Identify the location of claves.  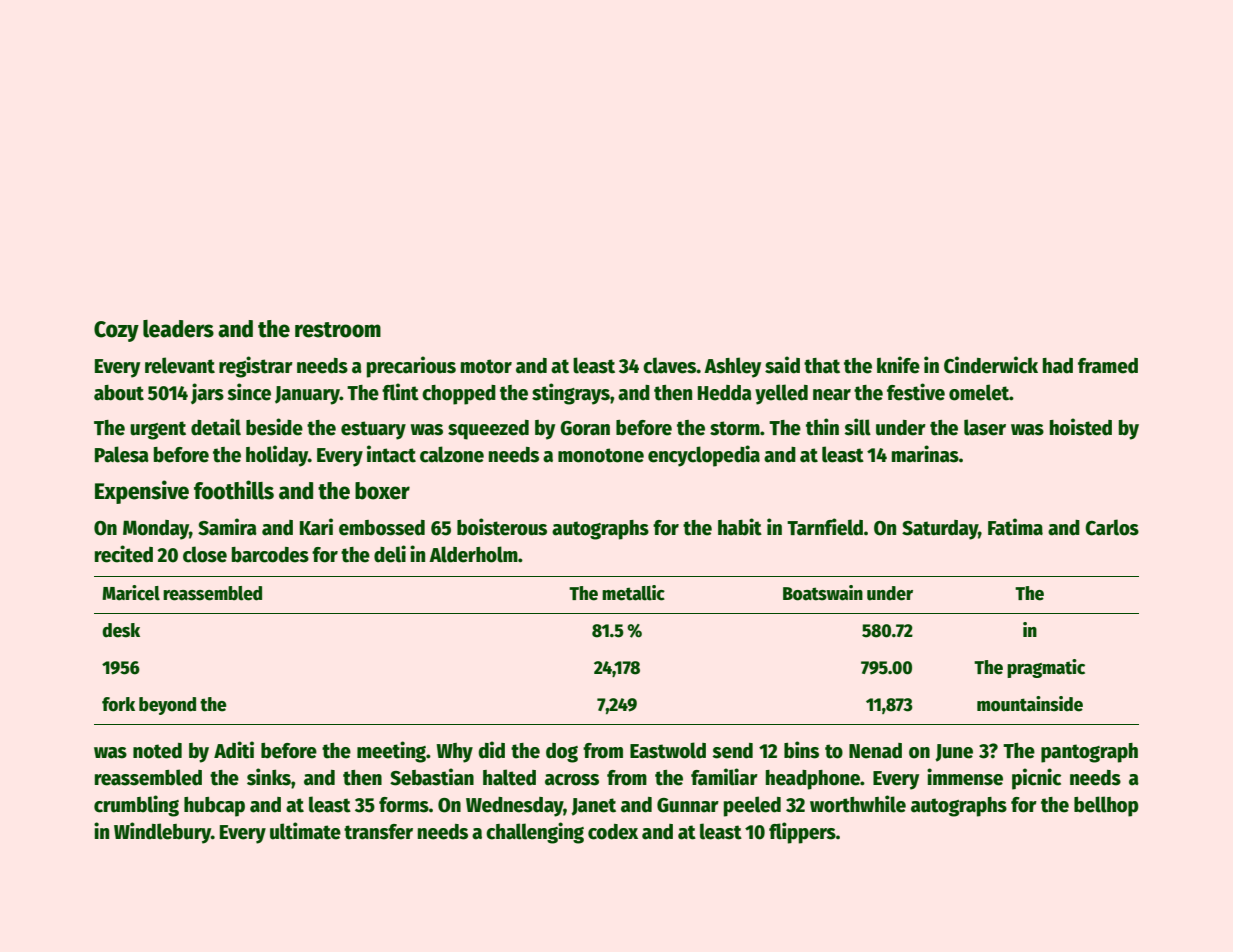
(670, 365).
